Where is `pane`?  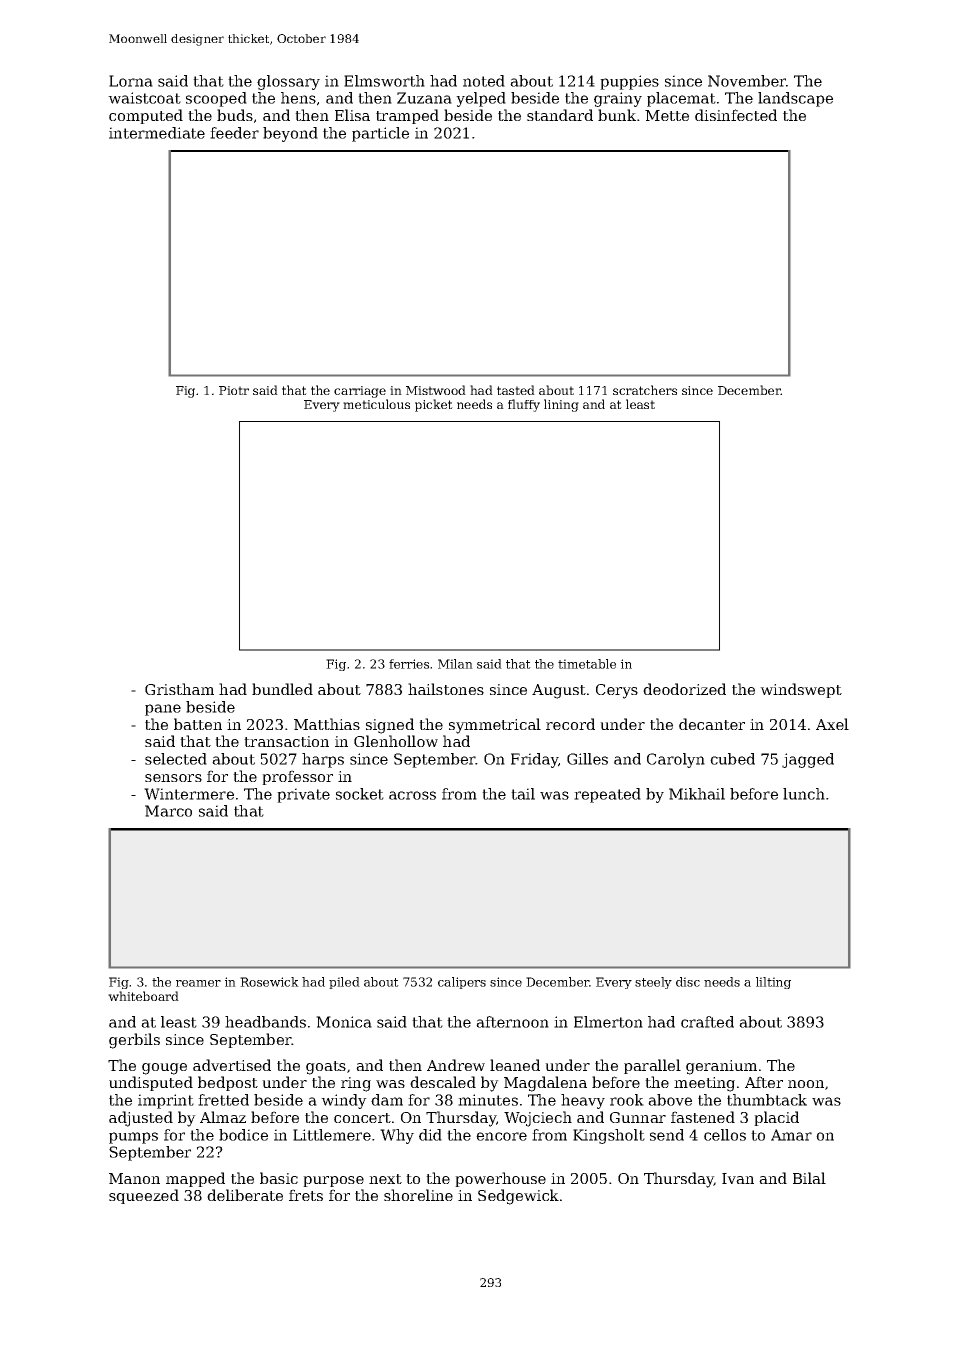
pane is located at coordinates (163, 710).
